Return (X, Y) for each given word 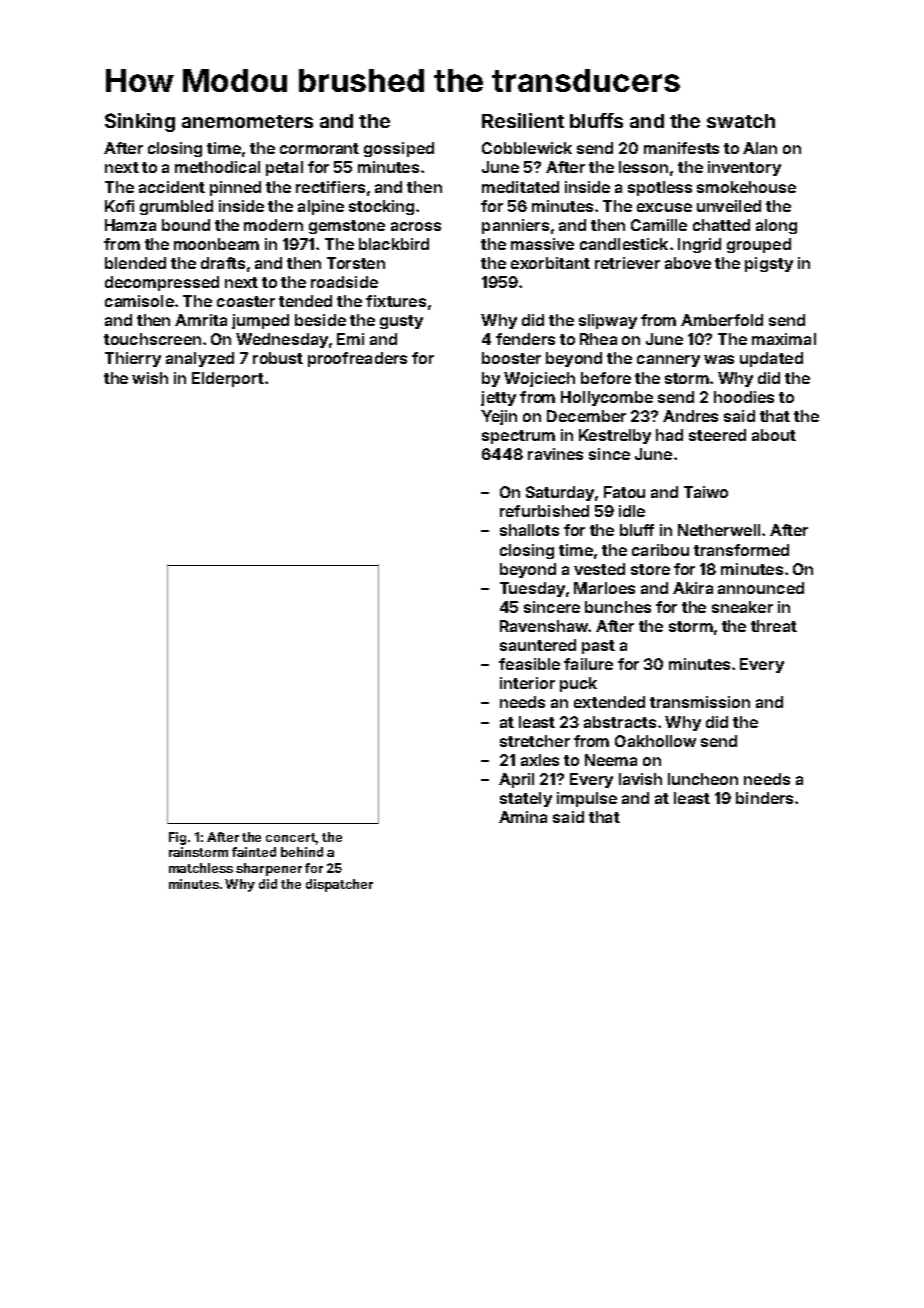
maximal (784, 339)
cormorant (319, 148)
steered (717, 435)
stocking (381, 207)
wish (150, 378)
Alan (760, 148)
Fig (177, 838)
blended (135, 263)
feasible (529, 664)
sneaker (742, 607)
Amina (523, 817)
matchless (201, 868)
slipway (608, 321)
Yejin (499, 417)
